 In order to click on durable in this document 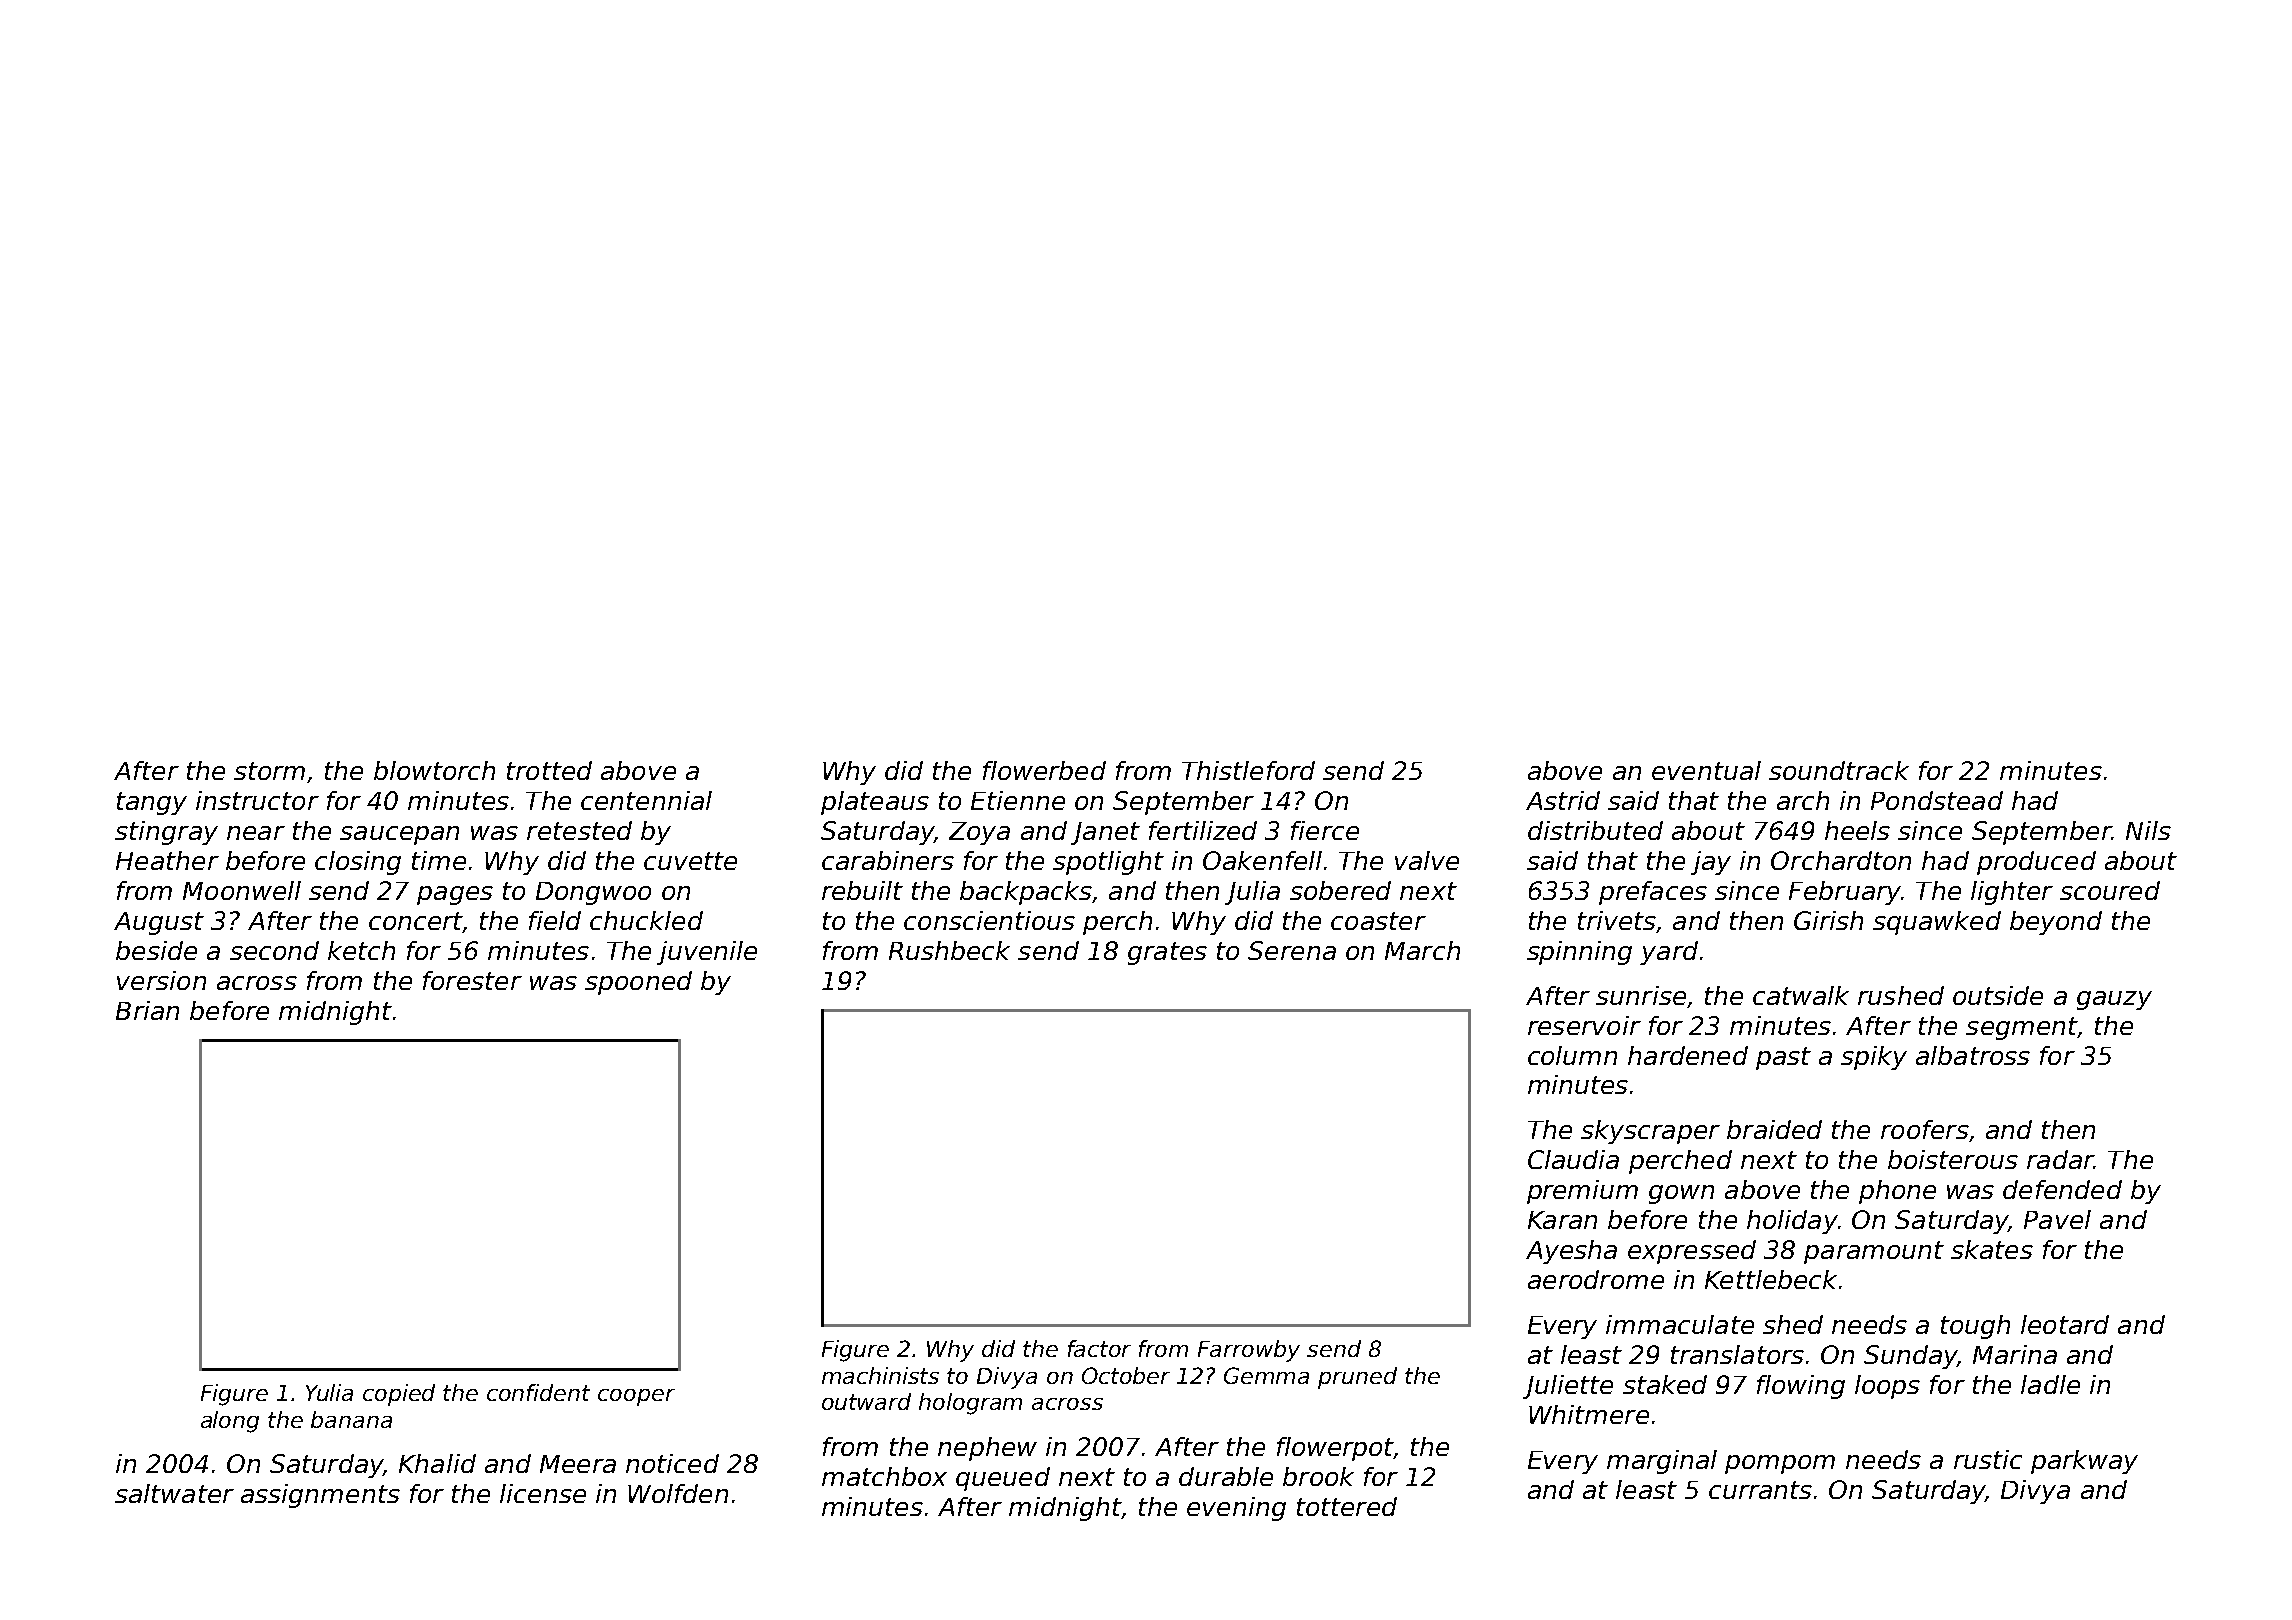, I will do `click(1226, 1476)`.
